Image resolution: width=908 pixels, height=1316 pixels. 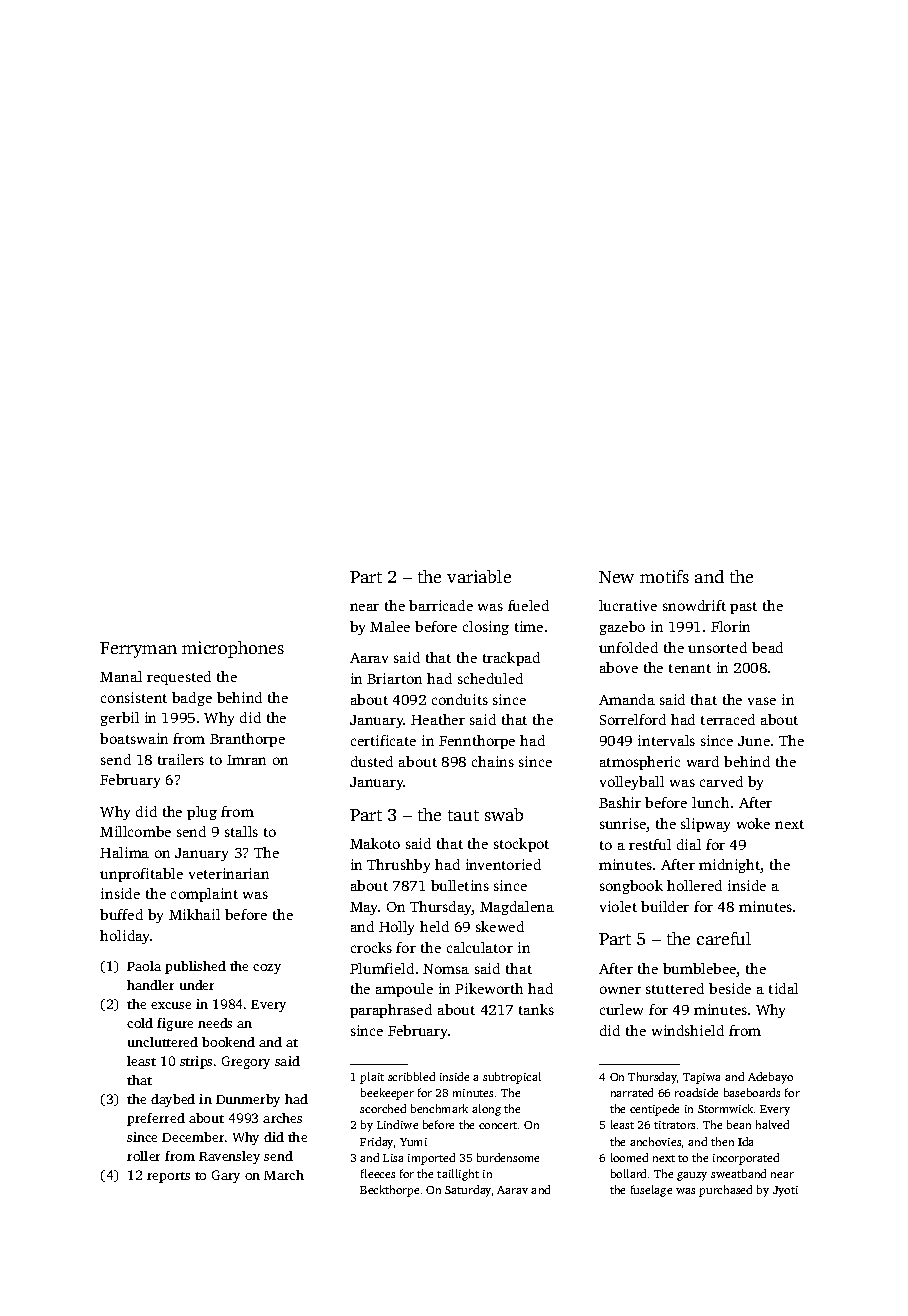 What do you see at coordinates (233, 649) in the document?
I see `microphones` at bounding box center [233, 649].
